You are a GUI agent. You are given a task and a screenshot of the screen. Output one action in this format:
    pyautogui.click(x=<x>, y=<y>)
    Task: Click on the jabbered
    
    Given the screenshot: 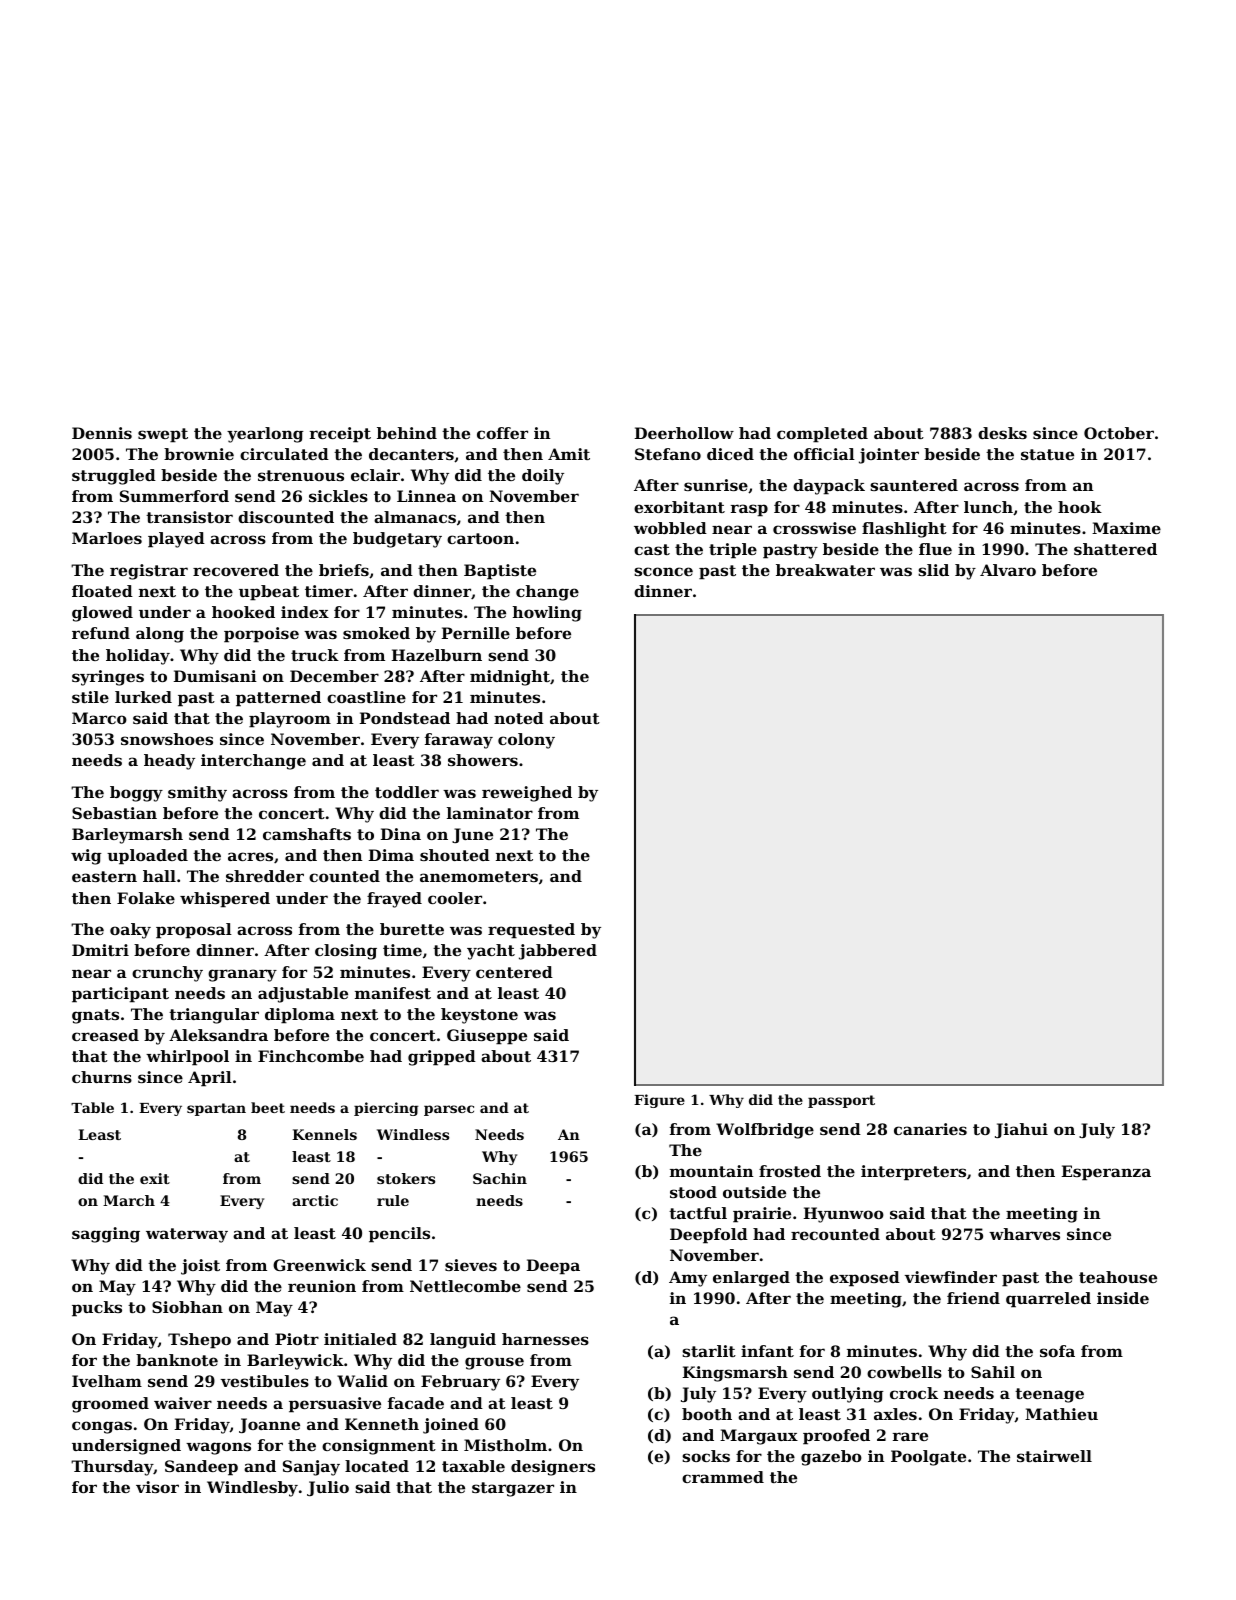 What is the action you would take?
    pyautogui.click(x=558, y=952)
